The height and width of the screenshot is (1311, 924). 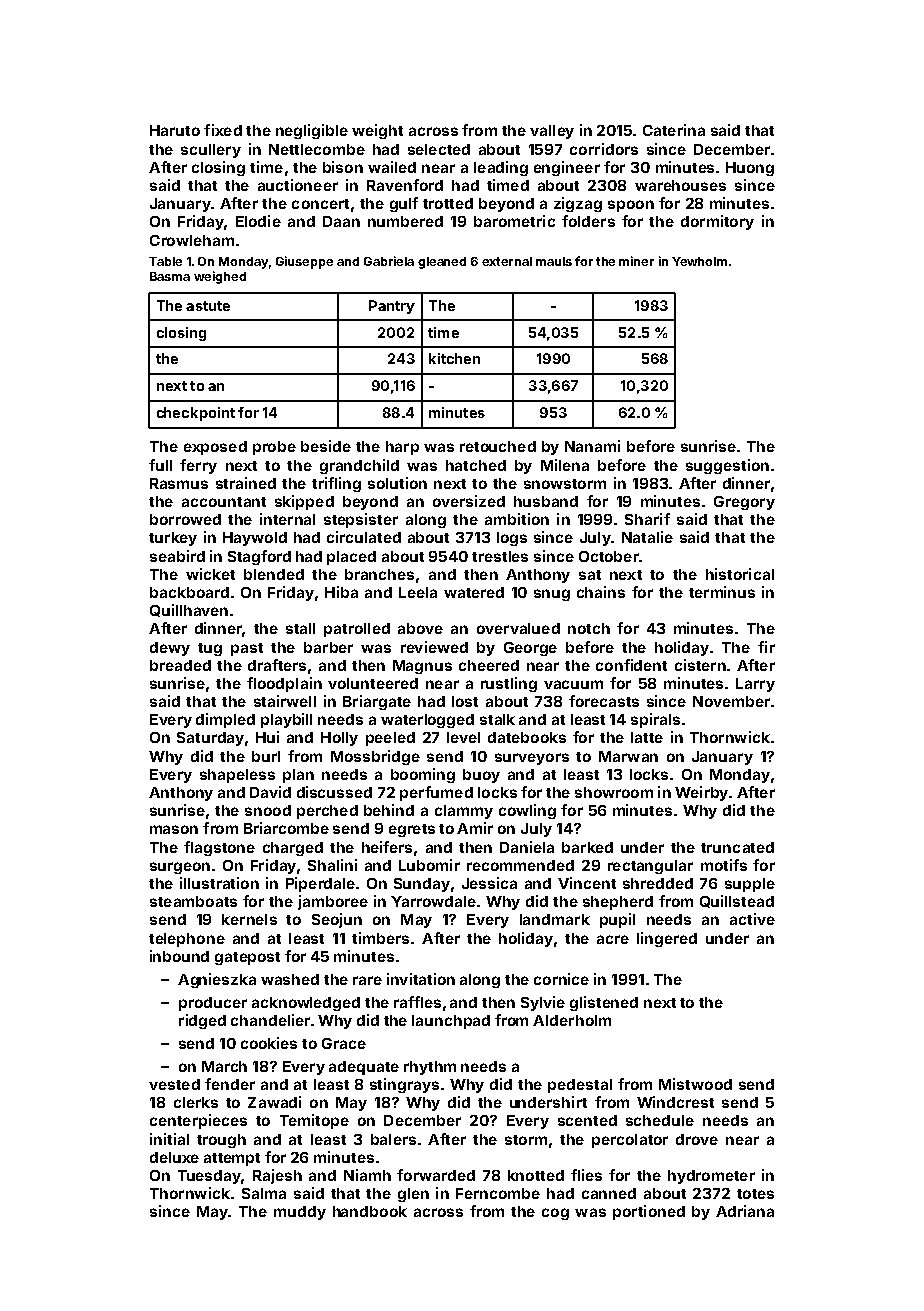 I want to click on weight, so click(x=377, y=131).
